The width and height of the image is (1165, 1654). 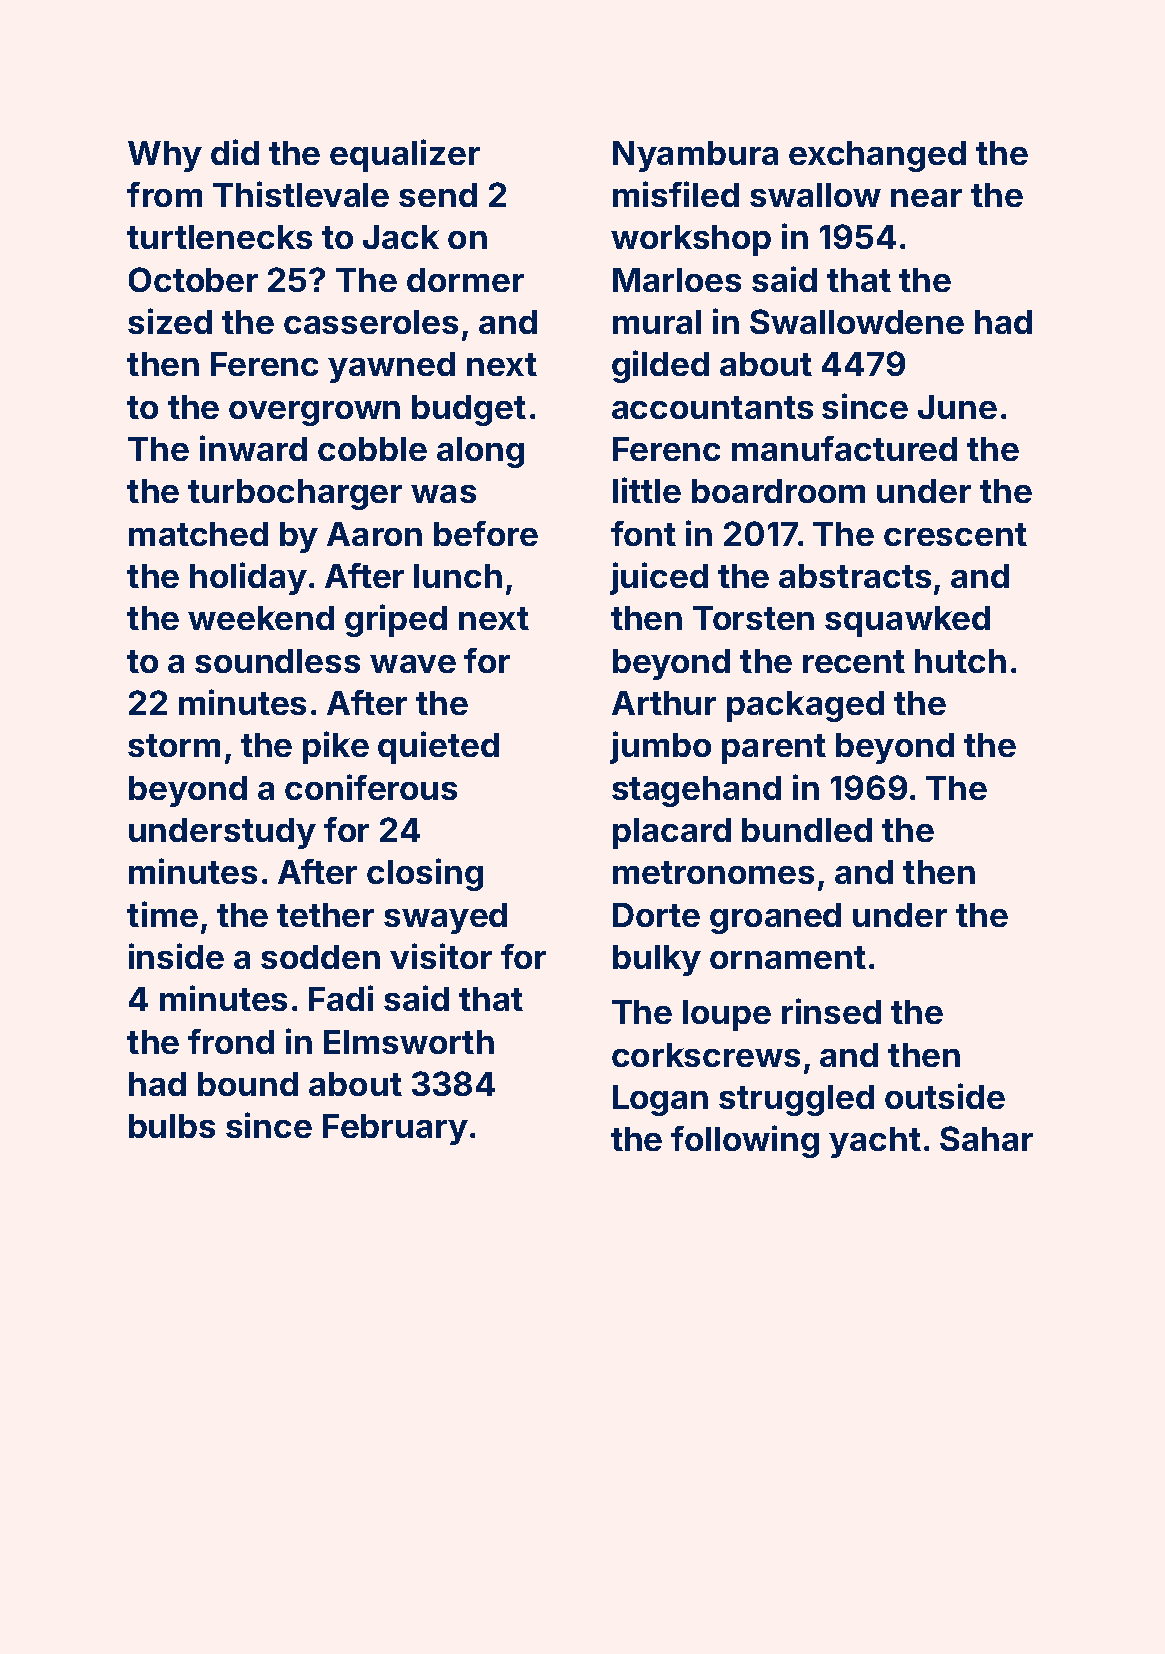 What do you see at coordinates (193, 279) in the image?
I see `October` at bounding box center [193, 279].
